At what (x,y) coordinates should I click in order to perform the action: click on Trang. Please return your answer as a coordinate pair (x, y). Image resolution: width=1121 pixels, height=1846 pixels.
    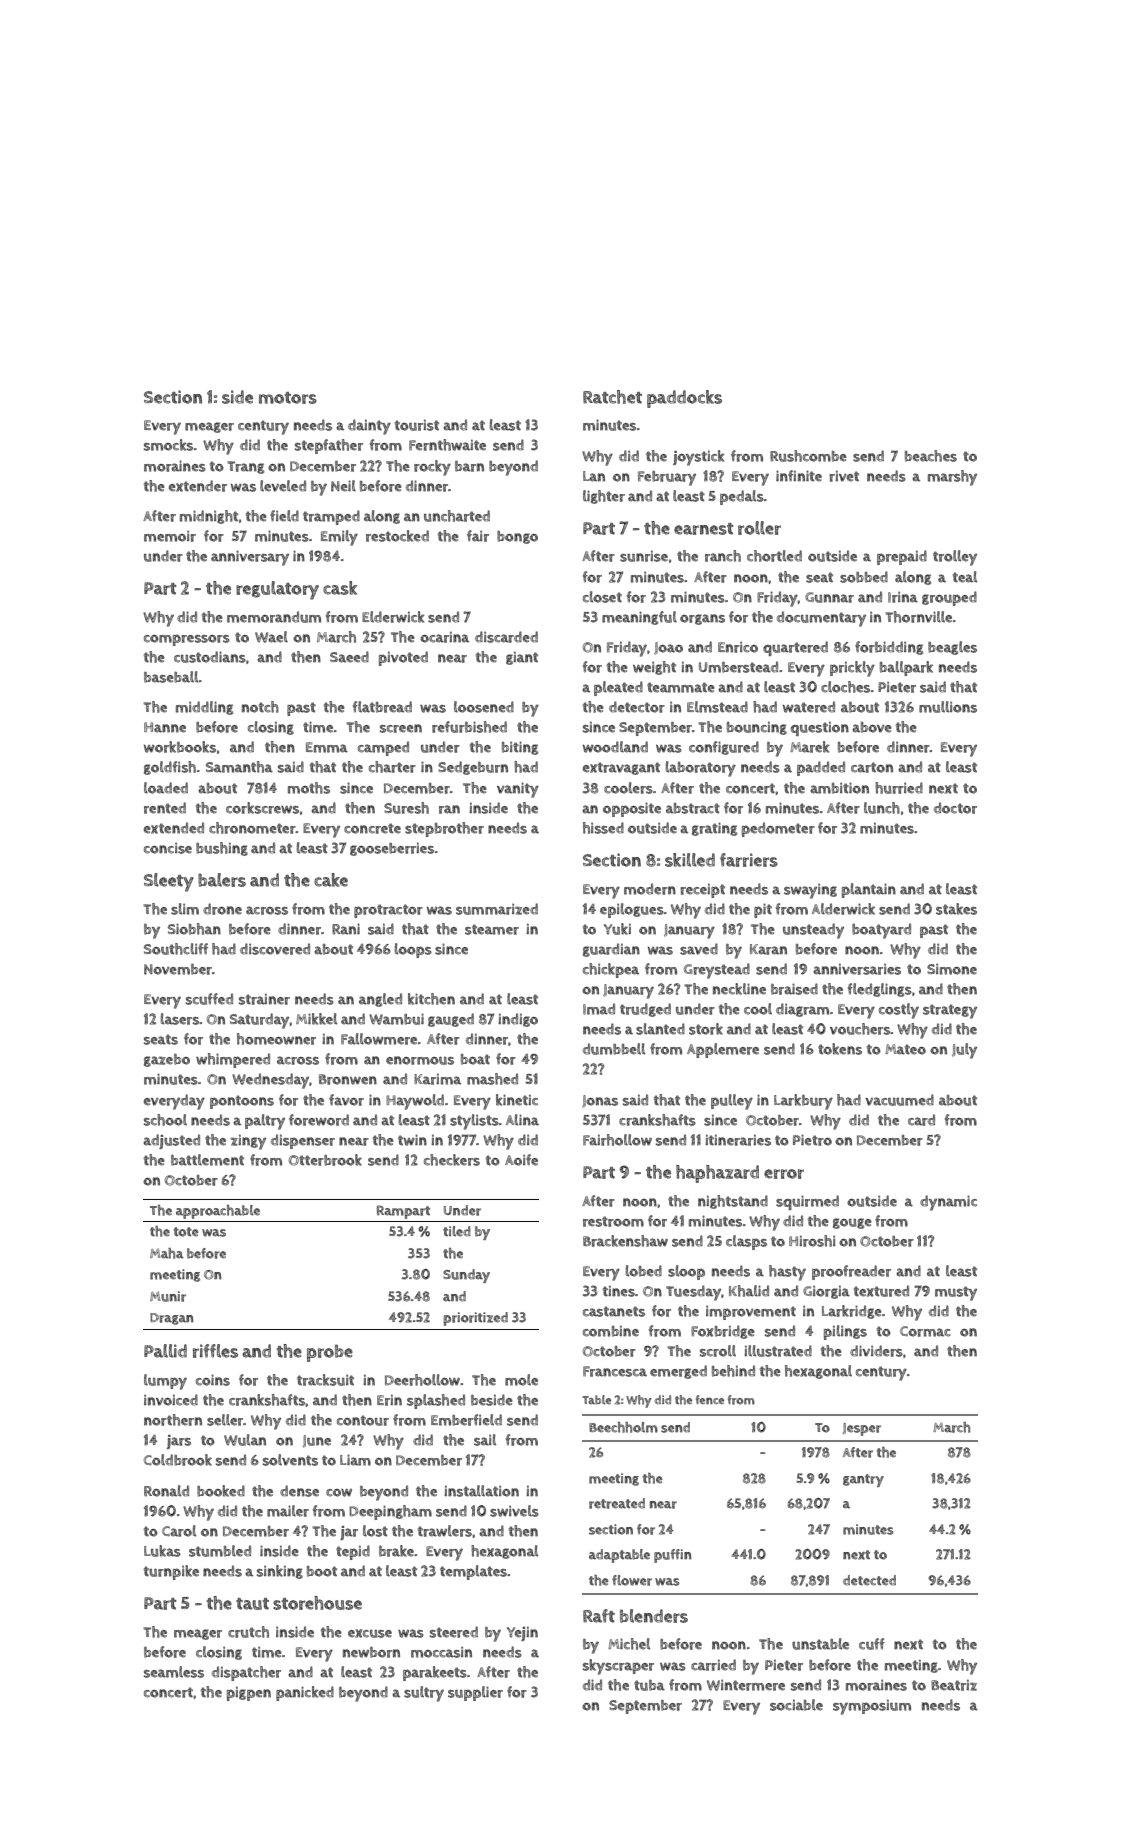
    Looking at the image, I should click on (245, 467).
